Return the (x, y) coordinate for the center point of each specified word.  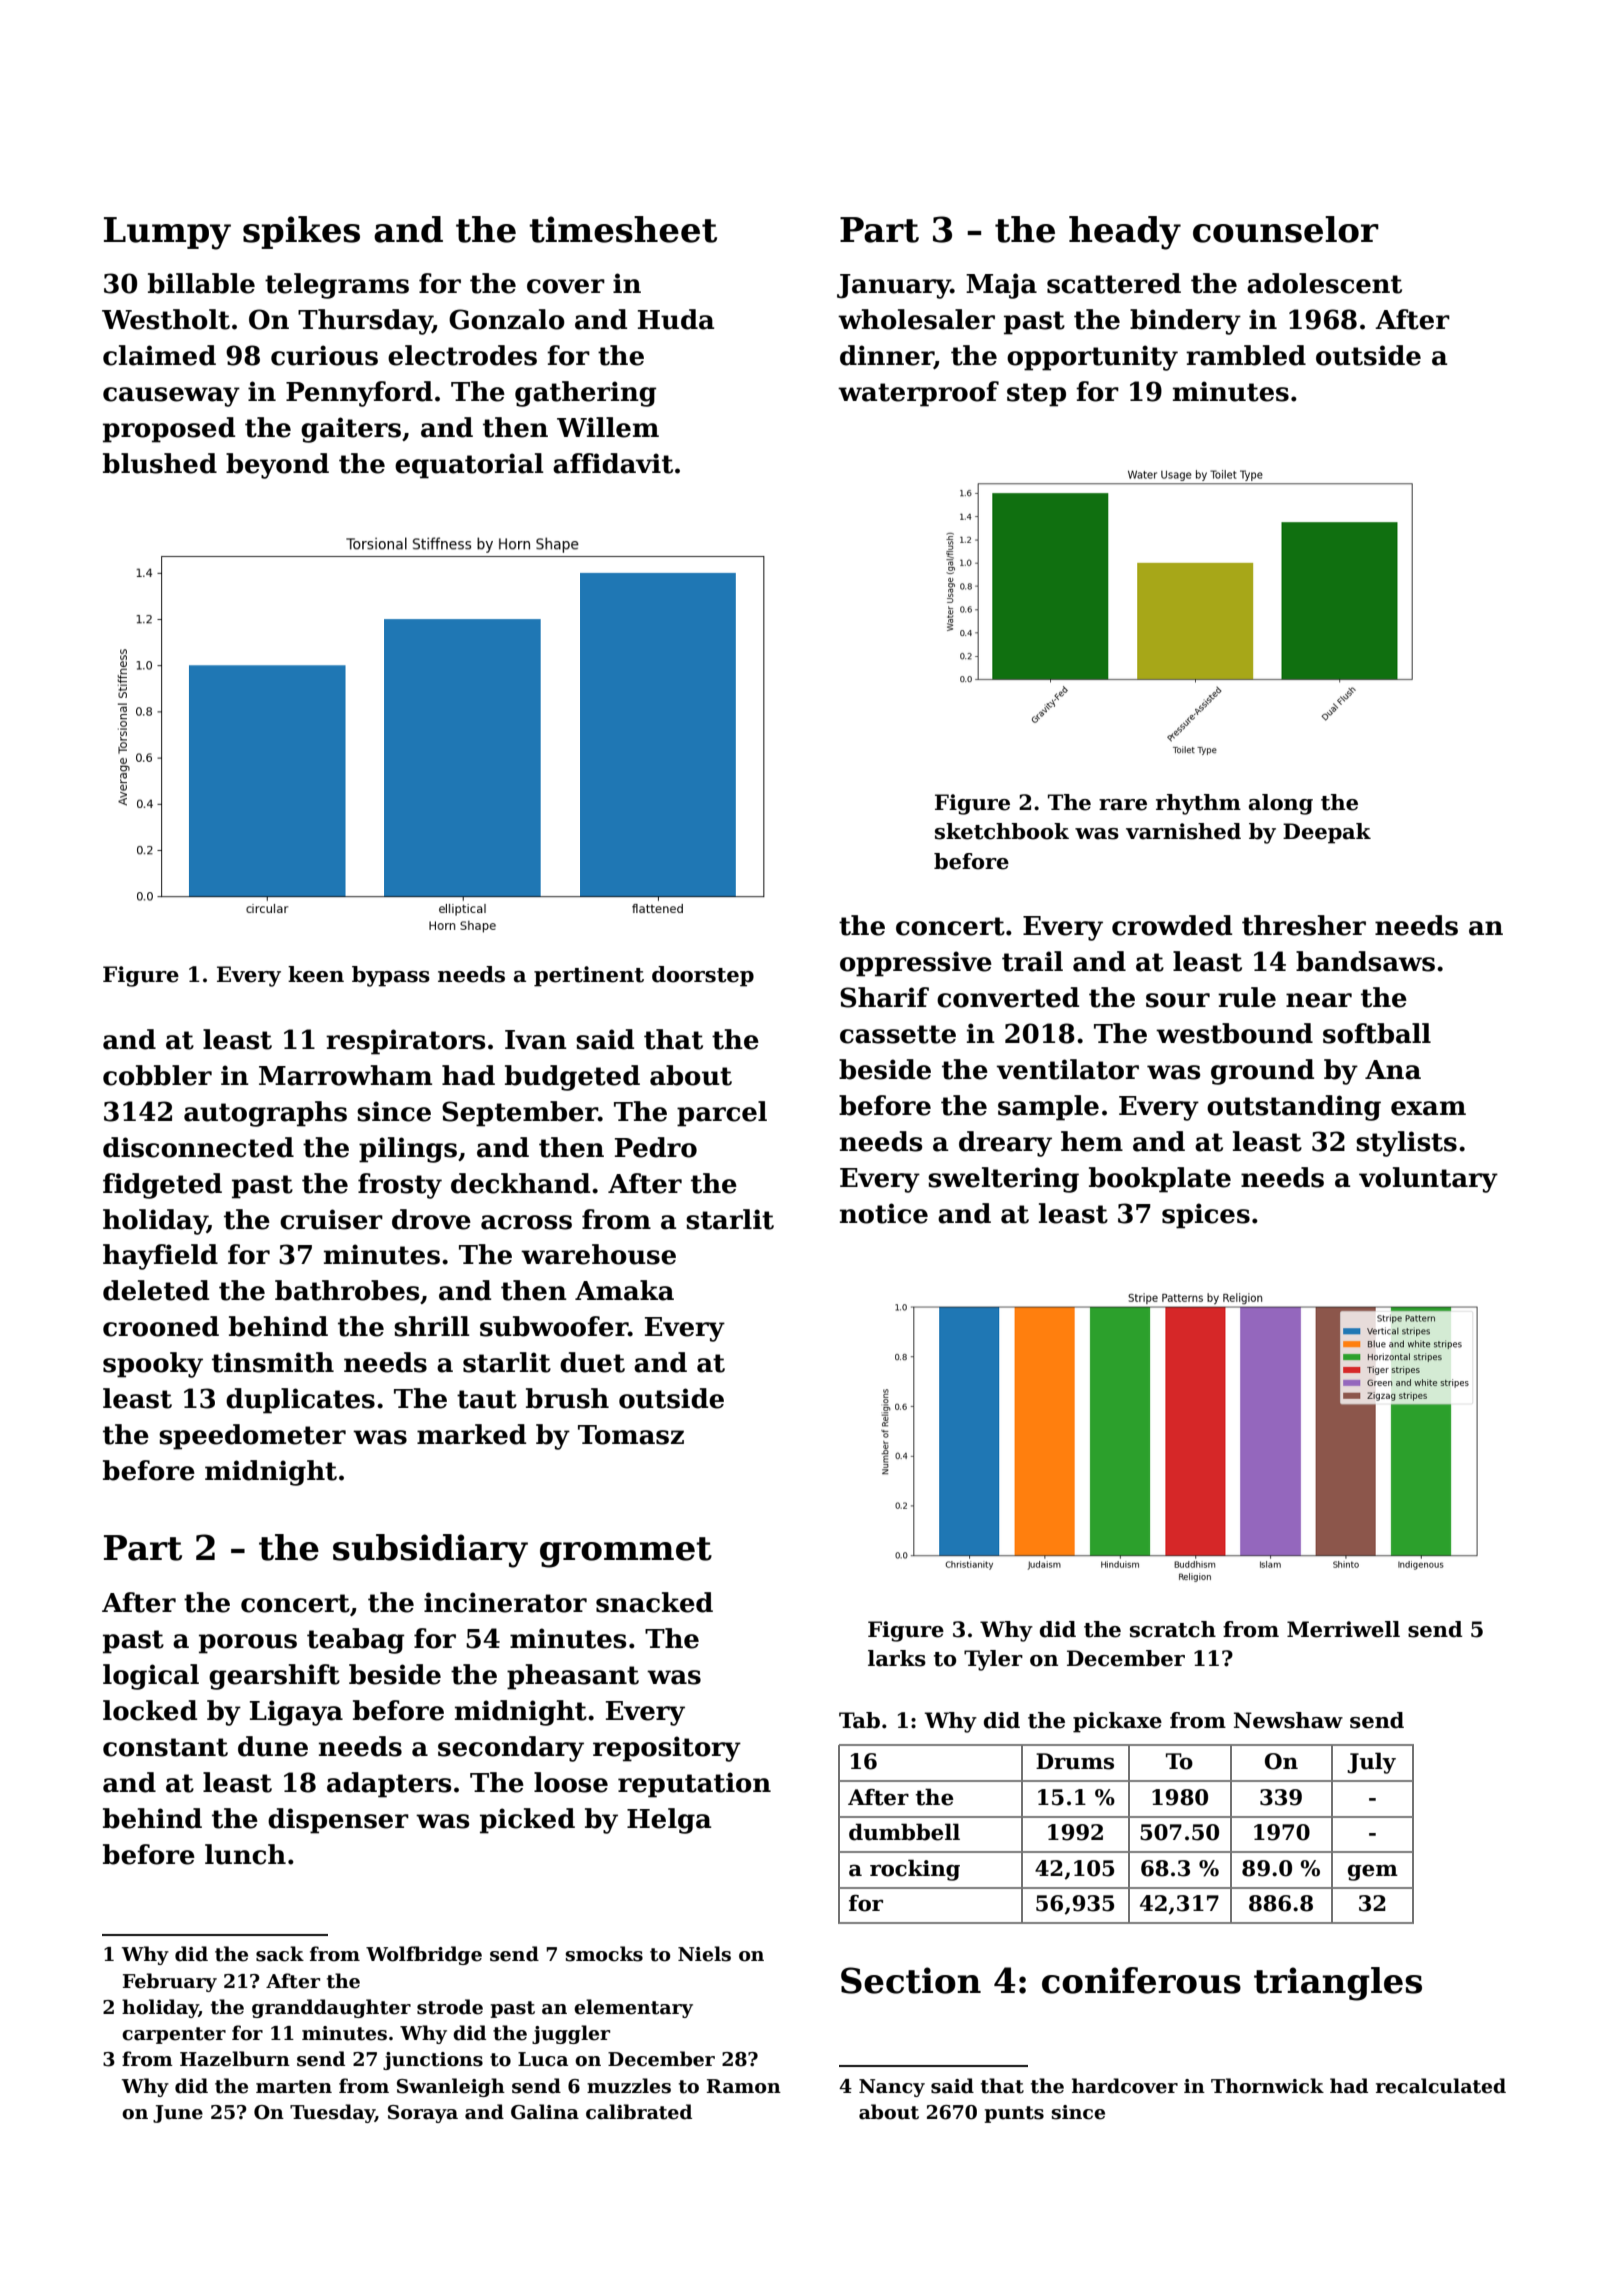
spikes (301, 232)
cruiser (331, 1219)
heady (1125, 233)
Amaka (624, 1290)
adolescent (1324, 283)
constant (165, 1747)
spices (1206, 1216)
